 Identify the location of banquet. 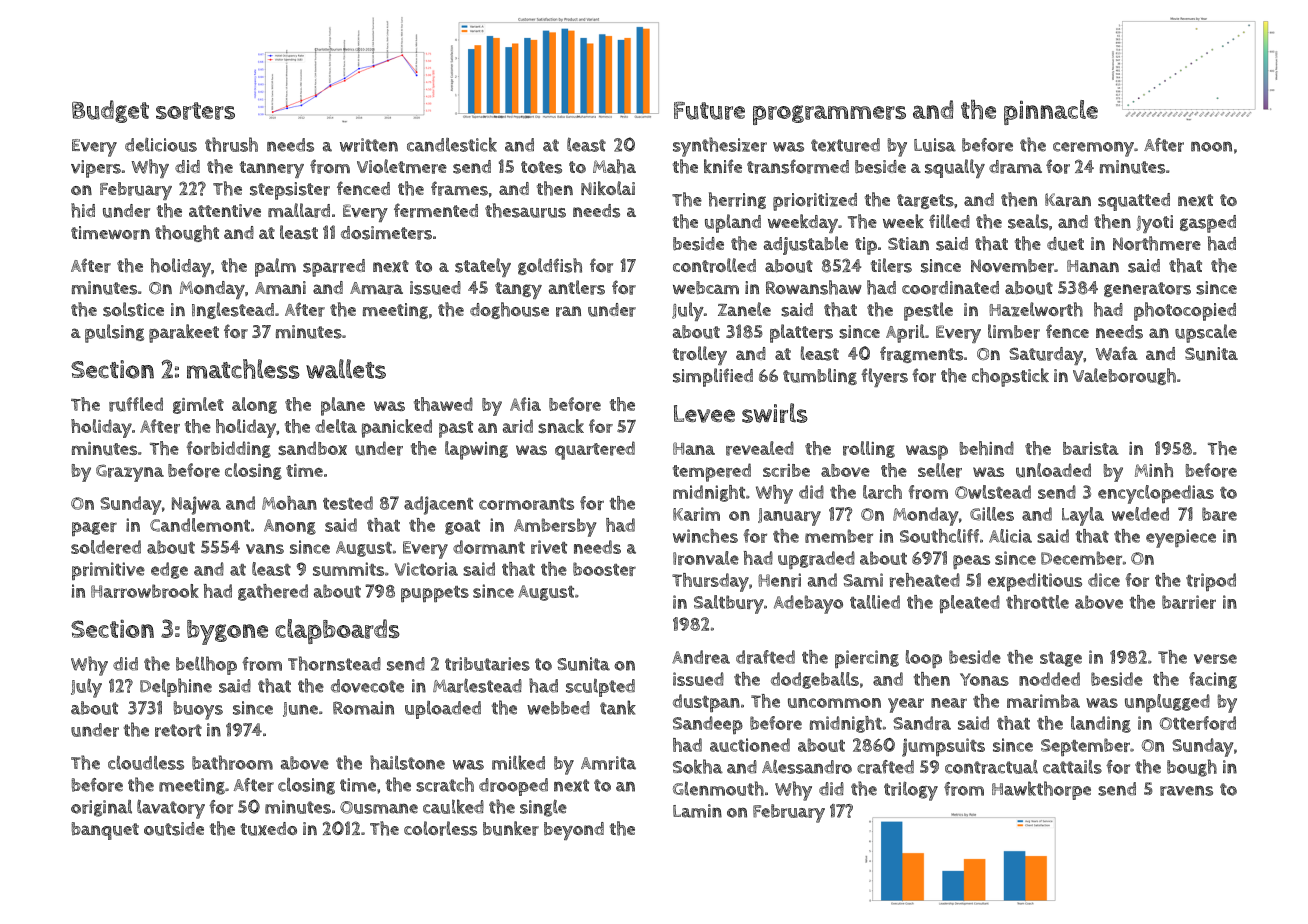
(105, 831).
